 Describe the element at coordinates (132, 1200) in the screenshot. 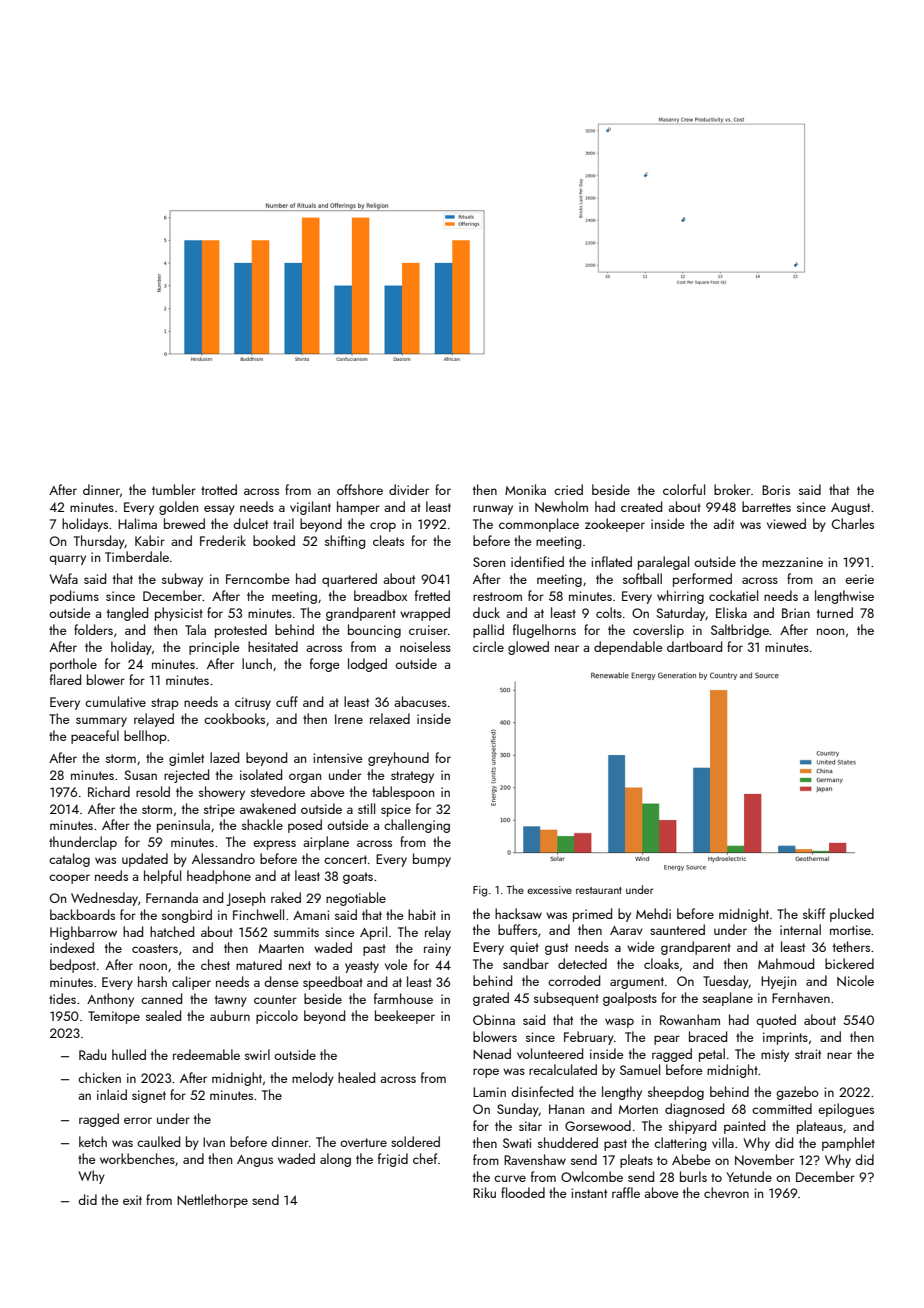

I see `exit` at that location.
